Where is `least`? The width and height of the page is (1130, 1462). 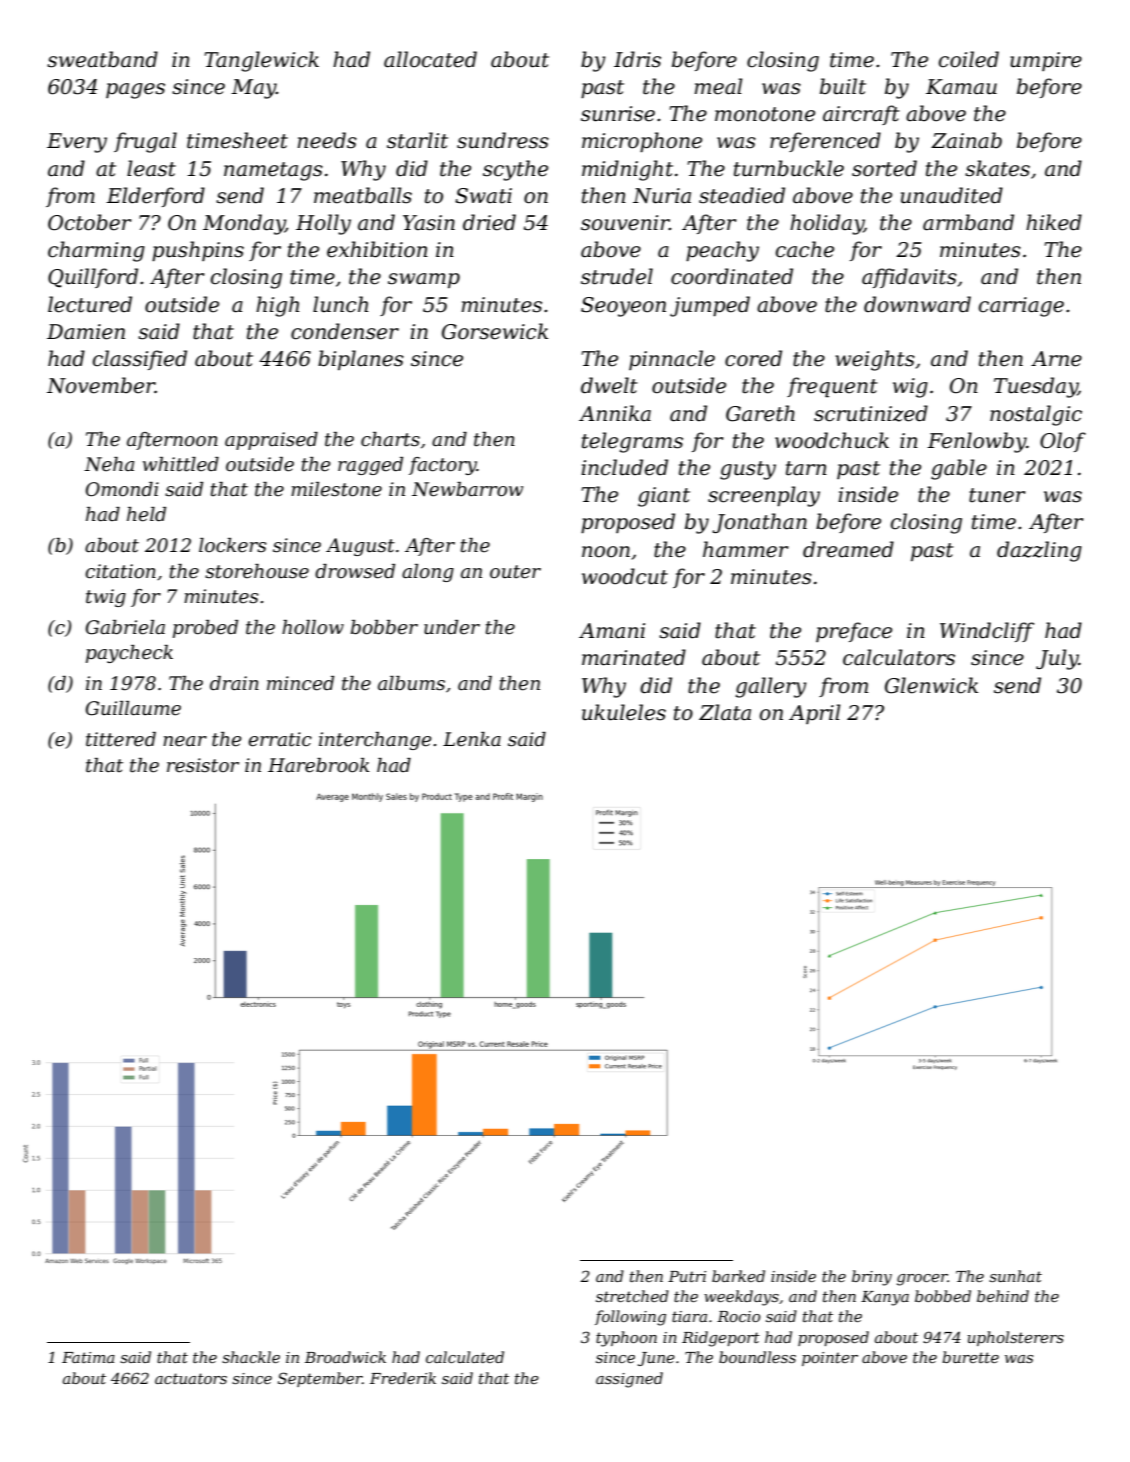
least is located at coordinates (151, 168).
